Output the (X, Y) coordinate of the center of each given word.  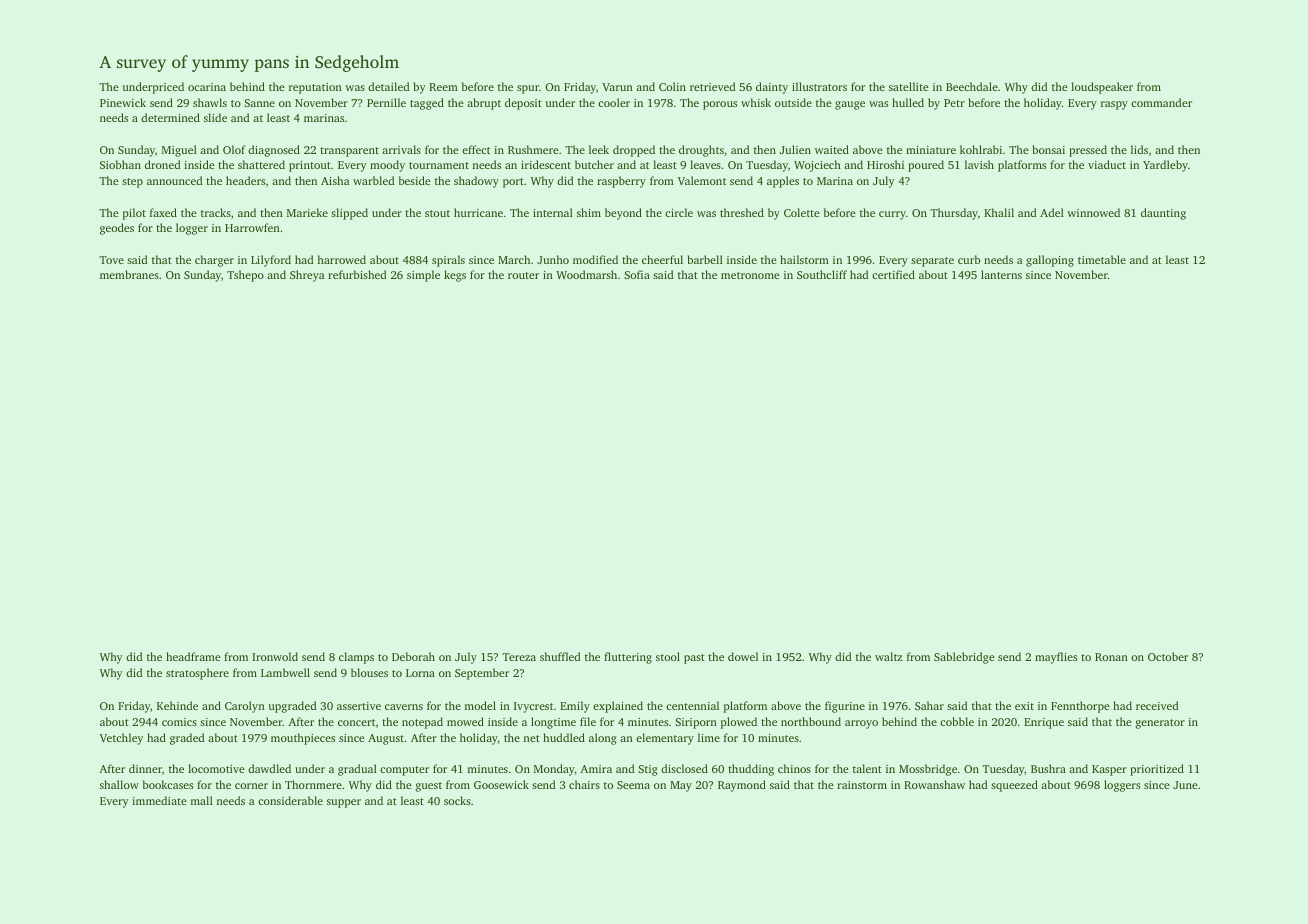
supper (344, 803)
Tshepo (245, 276)
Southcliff (822, 274)
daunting (1163, 214)
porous (720, 105)
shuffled (560, 656)
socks (457, 800)
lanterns (1001, 274)
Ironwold (275, 656)
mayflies (1056, 658)
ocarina (207, 87)
